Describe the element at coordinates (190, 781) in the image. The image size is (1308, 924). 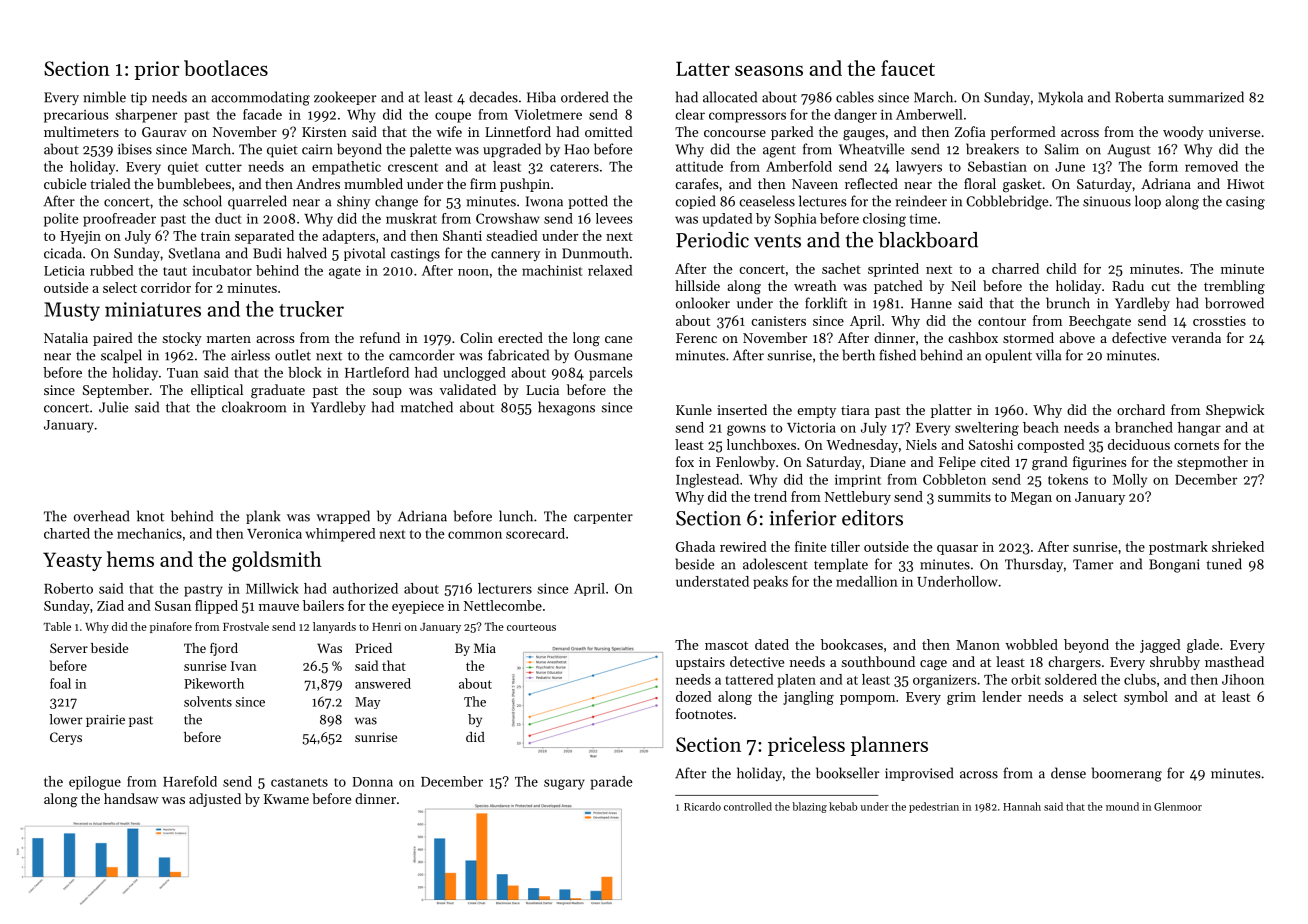
I see `Harefold` at that location.
